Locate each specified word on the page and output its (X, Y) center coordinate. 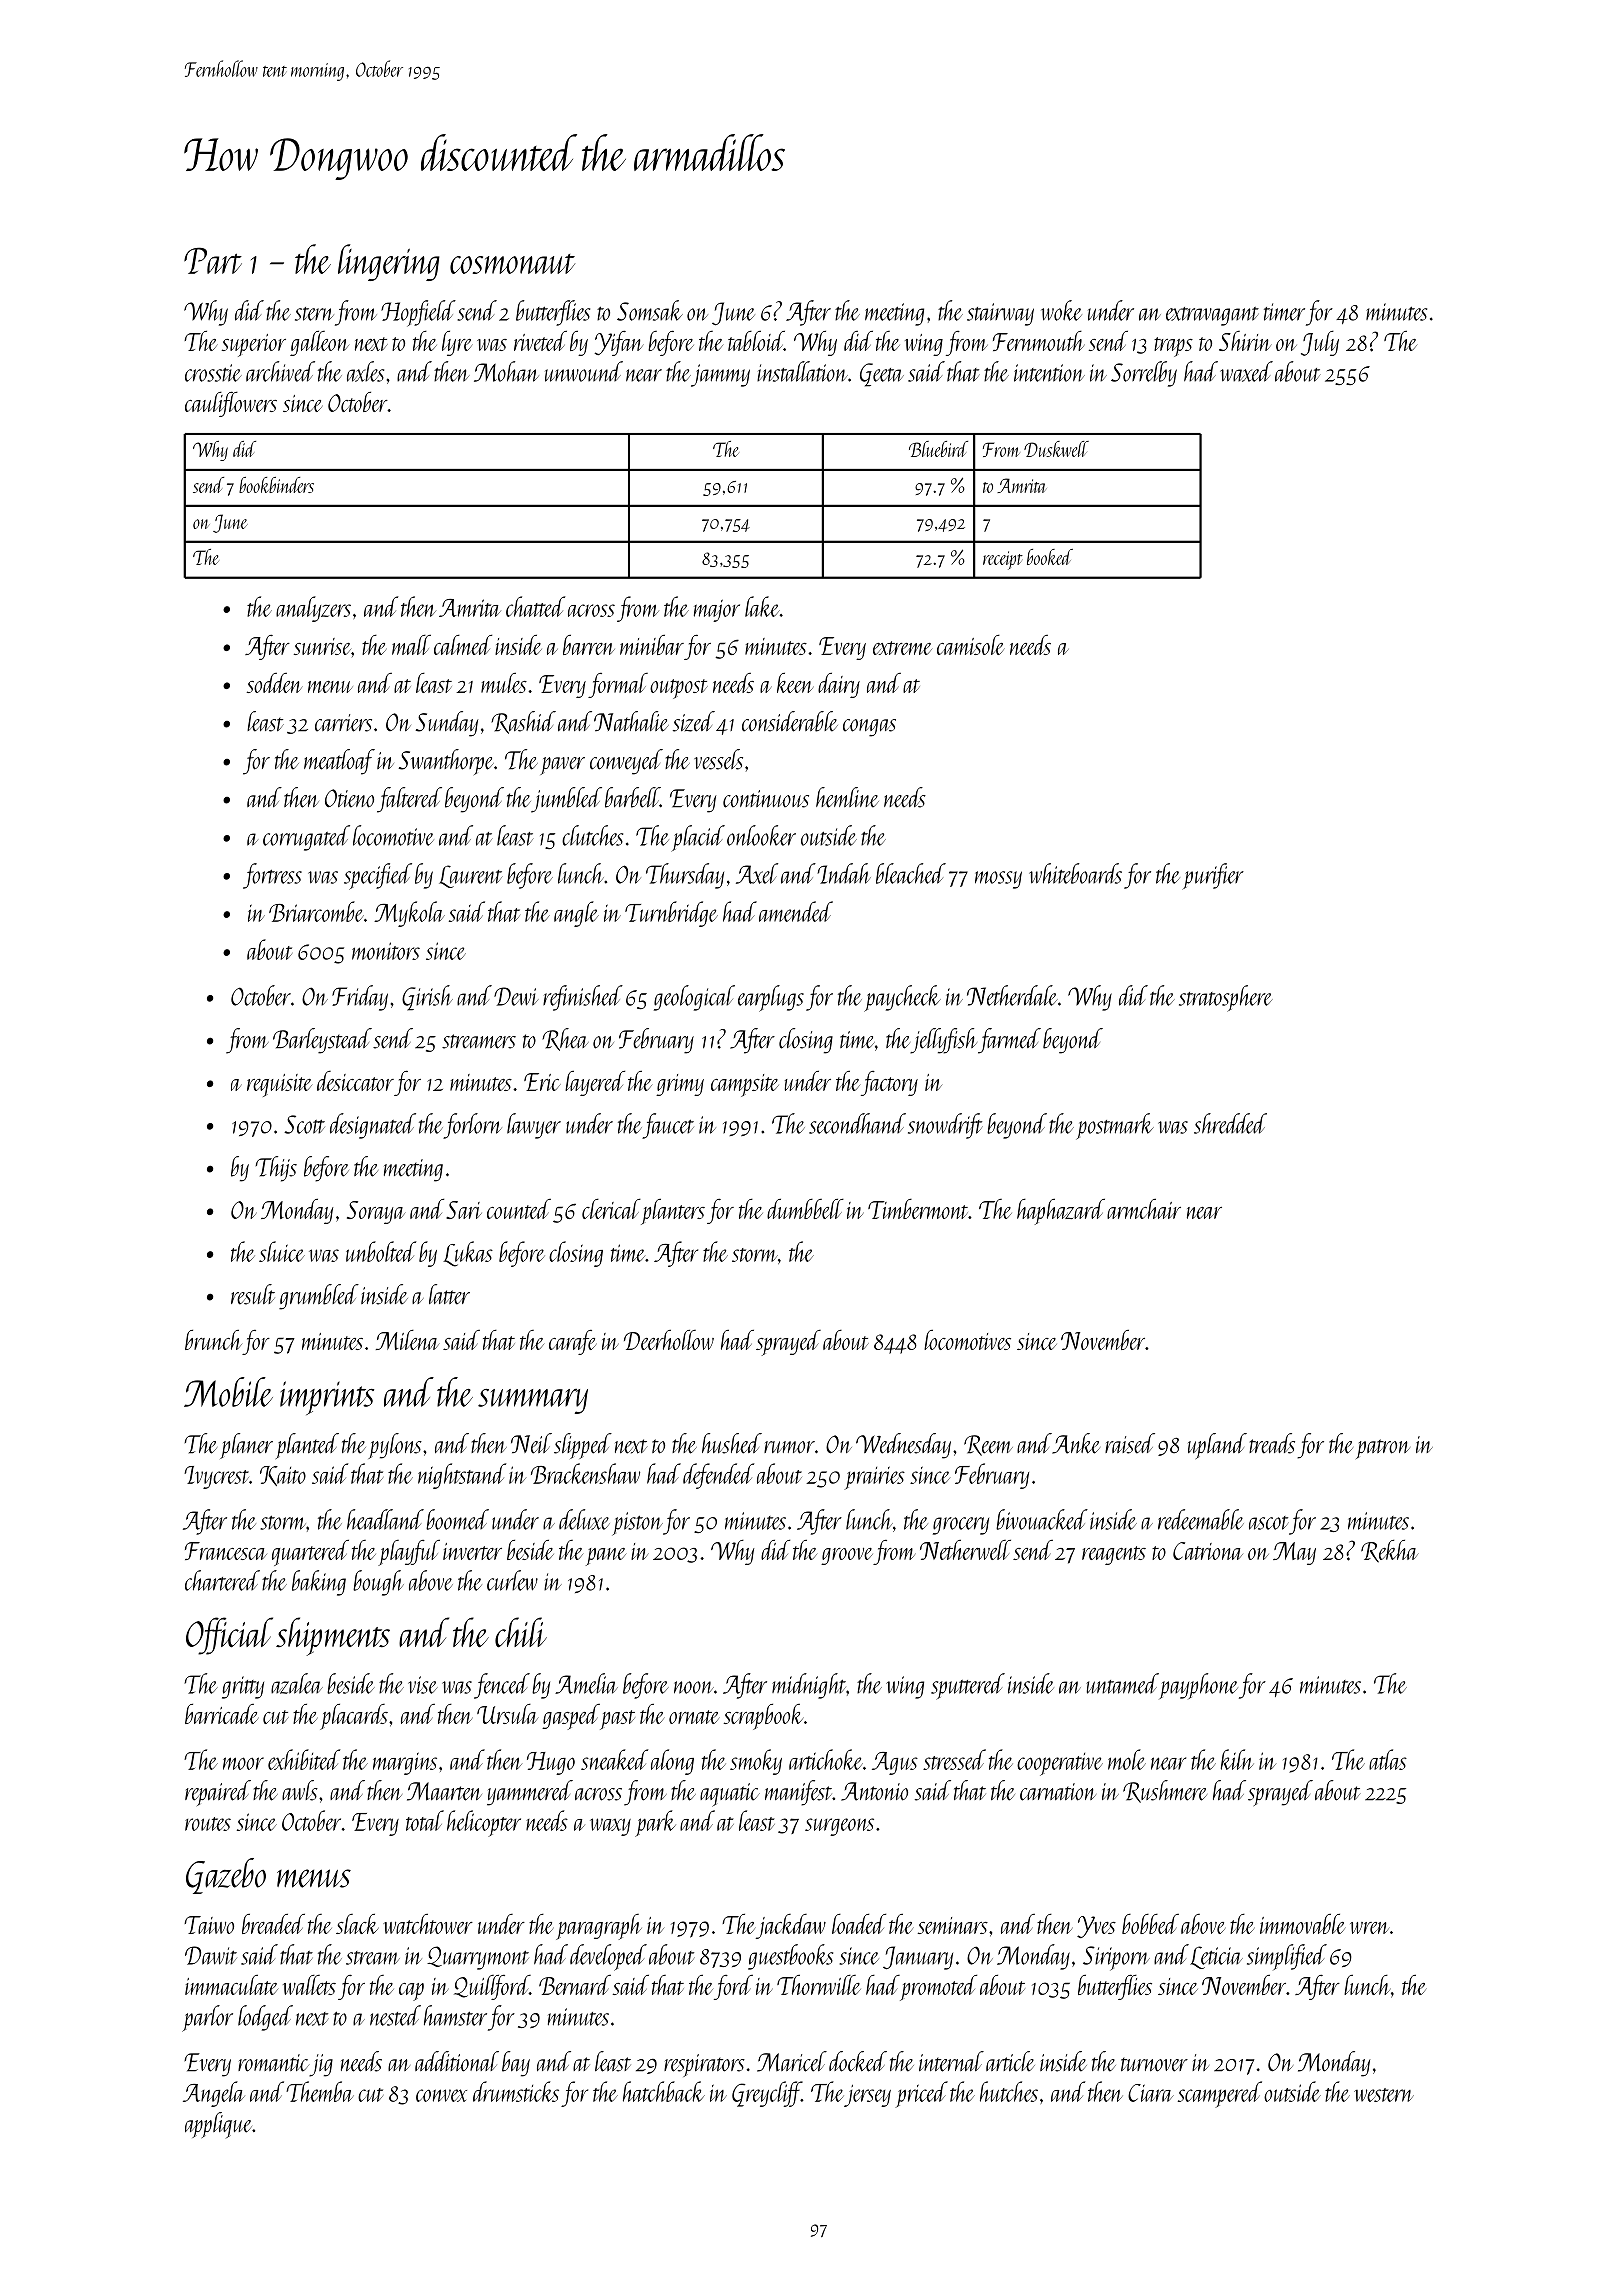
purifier (1213, 876)
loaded (859, 1923)
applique (218, 2125)
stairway (1000, 314)
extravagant (1212, 316)
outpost (679, 689)
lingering (389, 262)
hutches (1009, 2091)
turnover (1154, 2065)
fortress (272, 876)
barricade (222, 1713)
